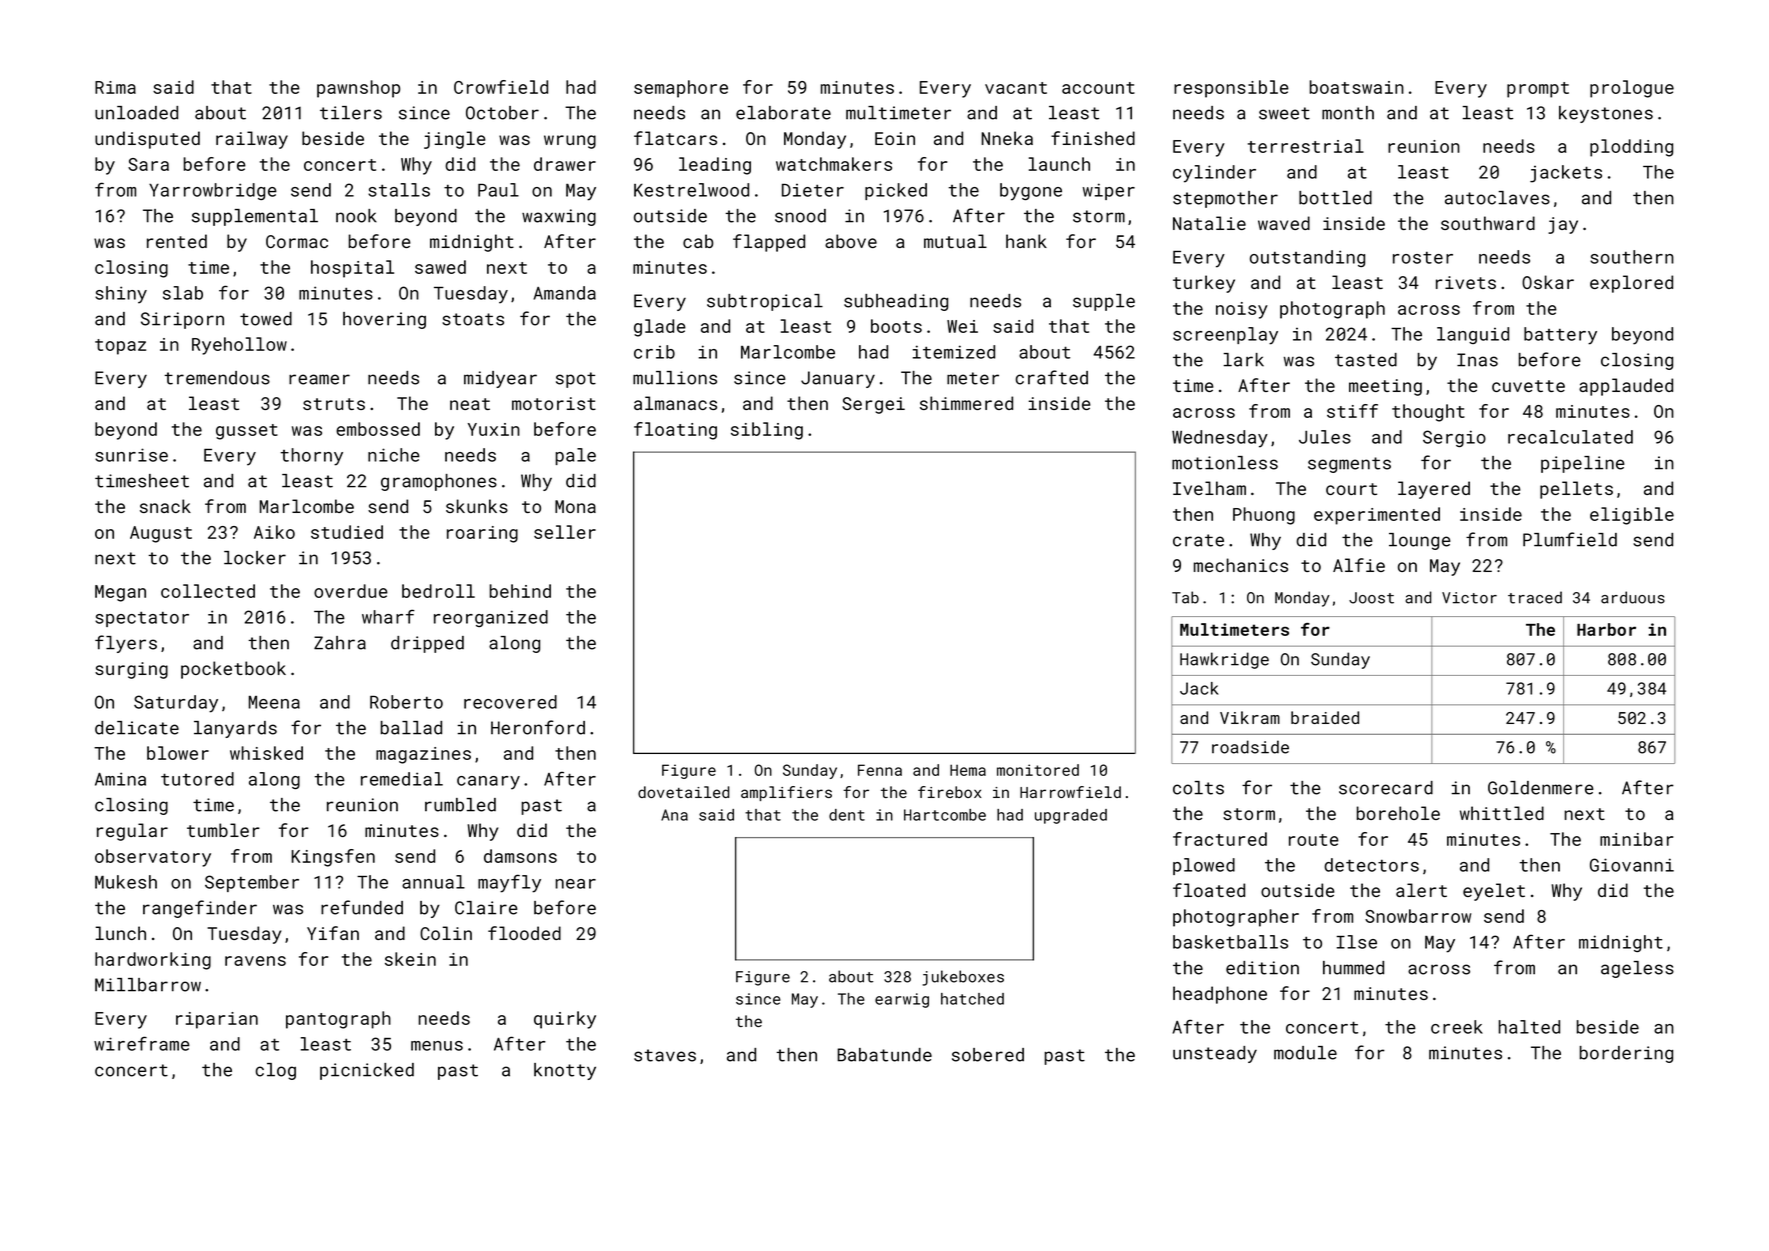 The width and height of the page is (1769, 1251). I want to click on thorny, so click(311, 457).
